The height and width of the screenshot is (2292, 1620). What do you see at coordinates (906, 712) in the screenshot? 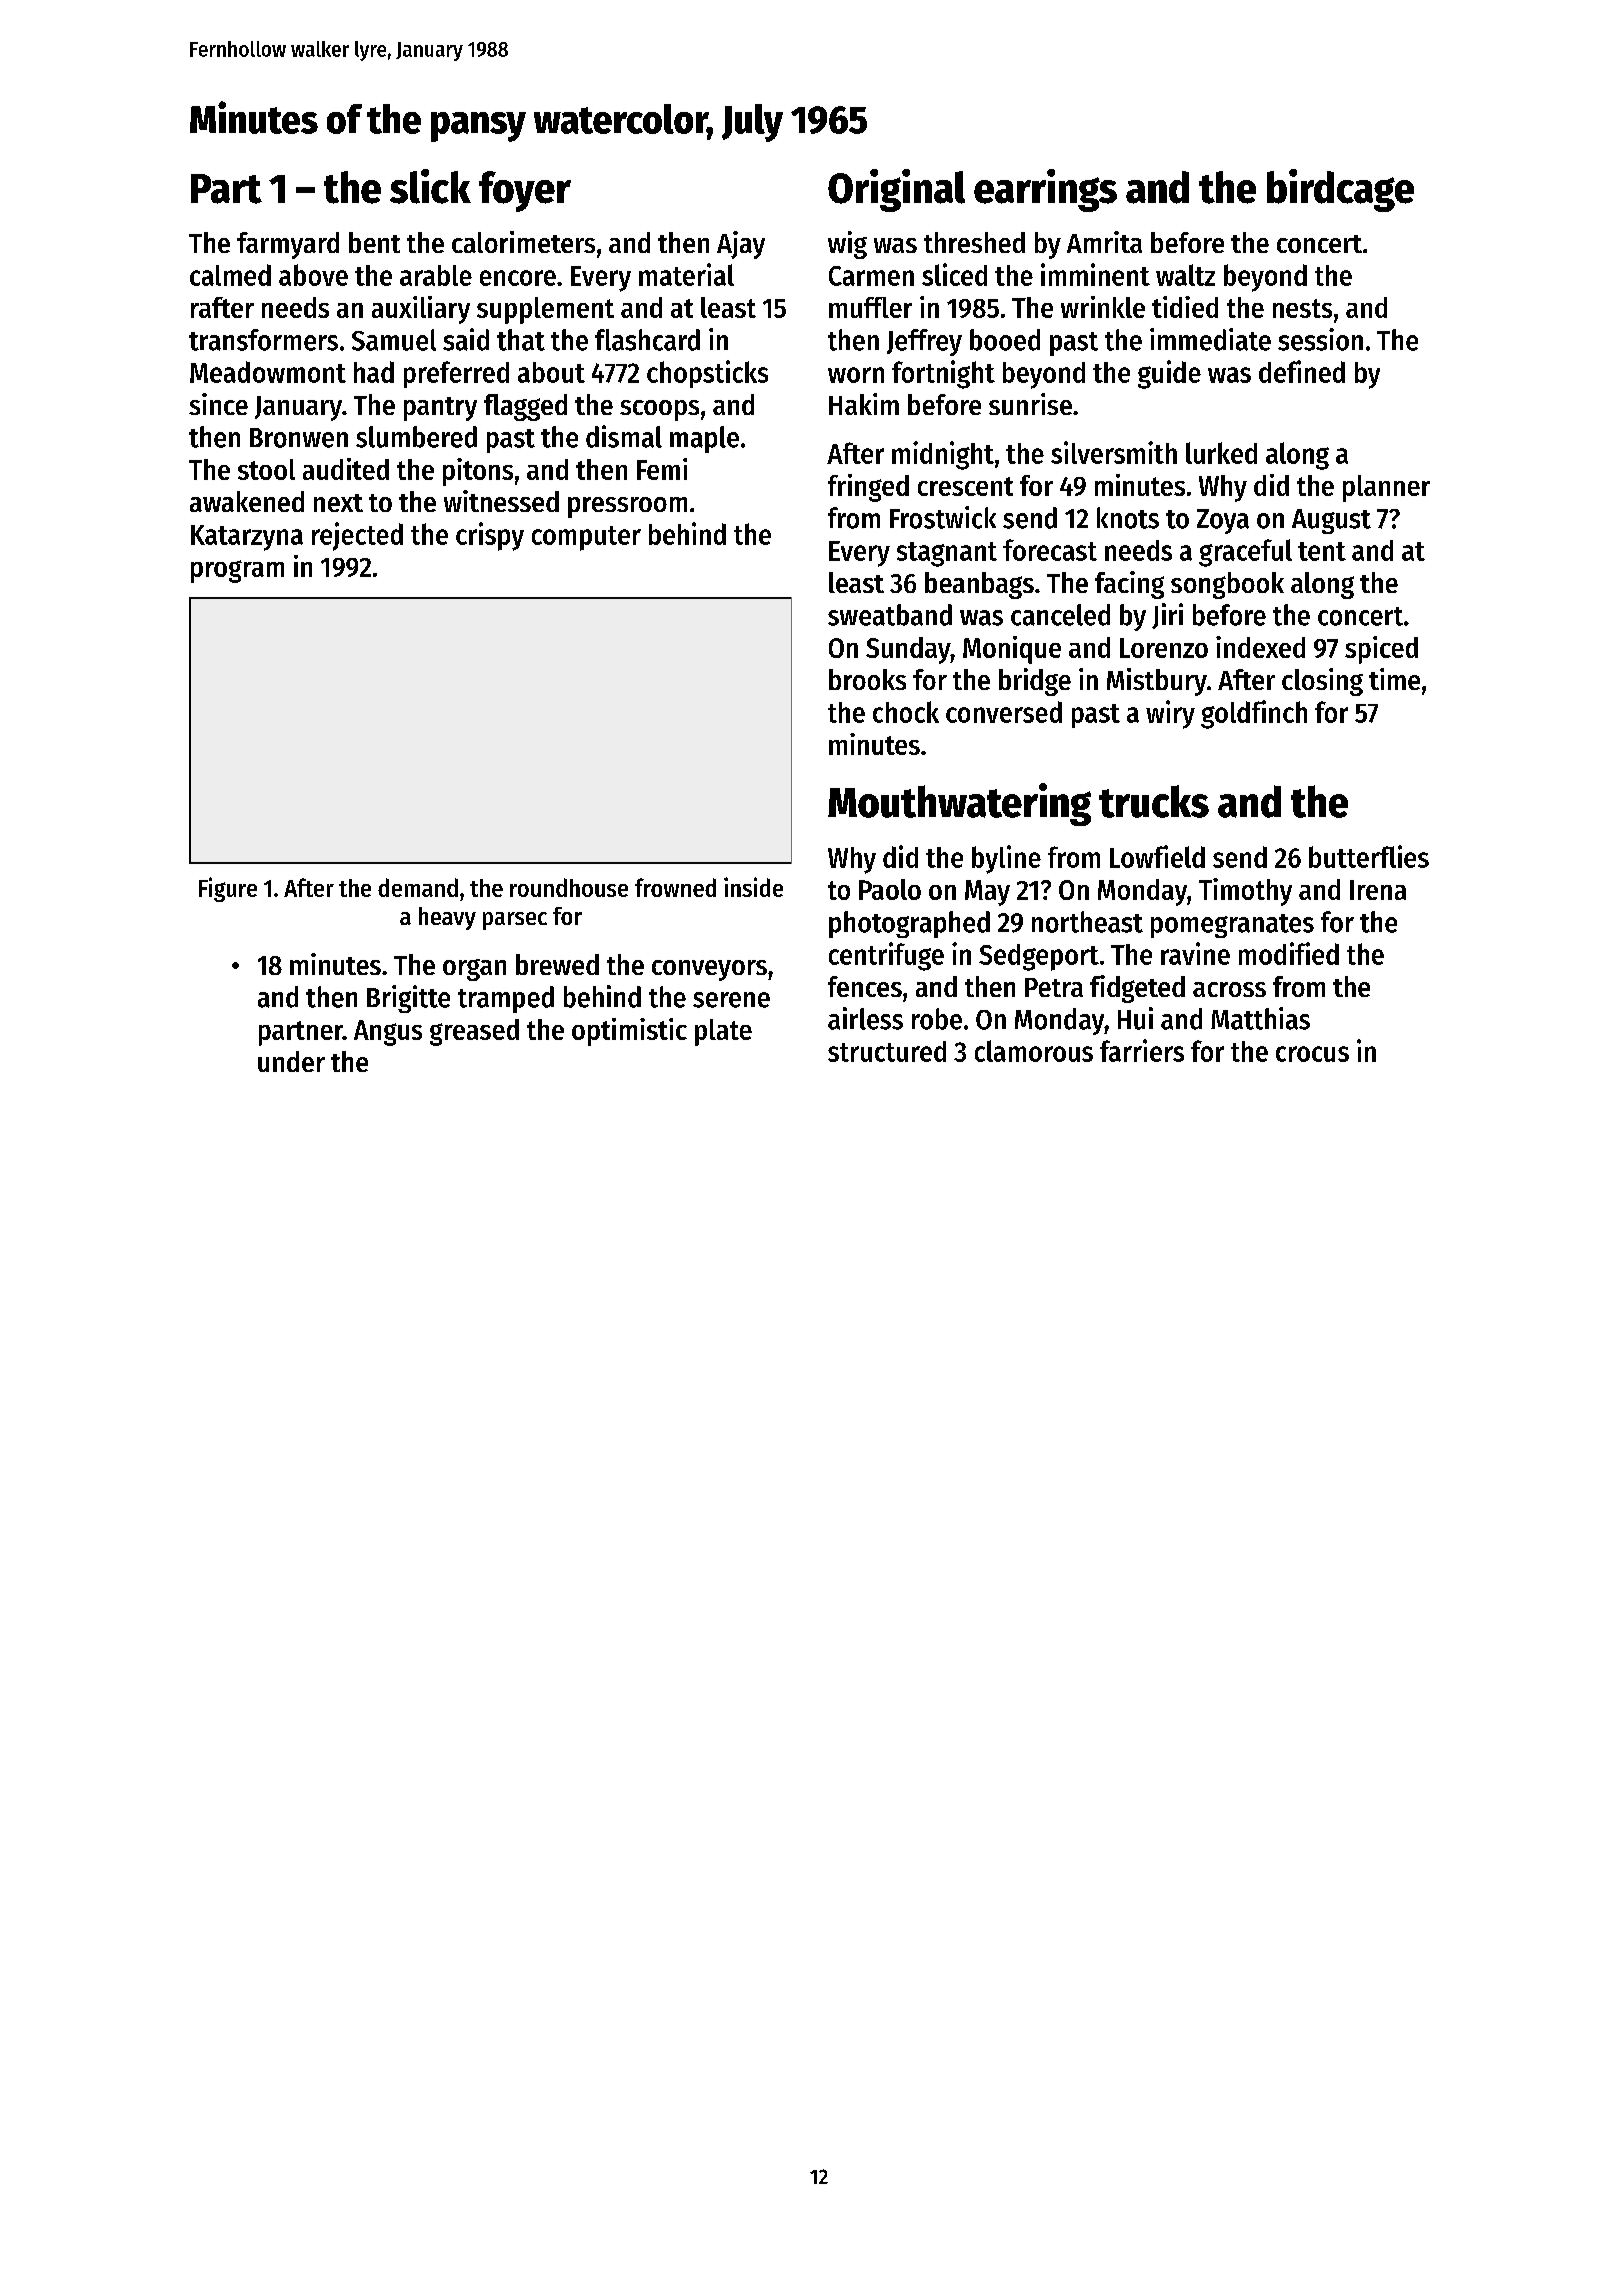
I see `chock` at bounding box center [906, 712].
